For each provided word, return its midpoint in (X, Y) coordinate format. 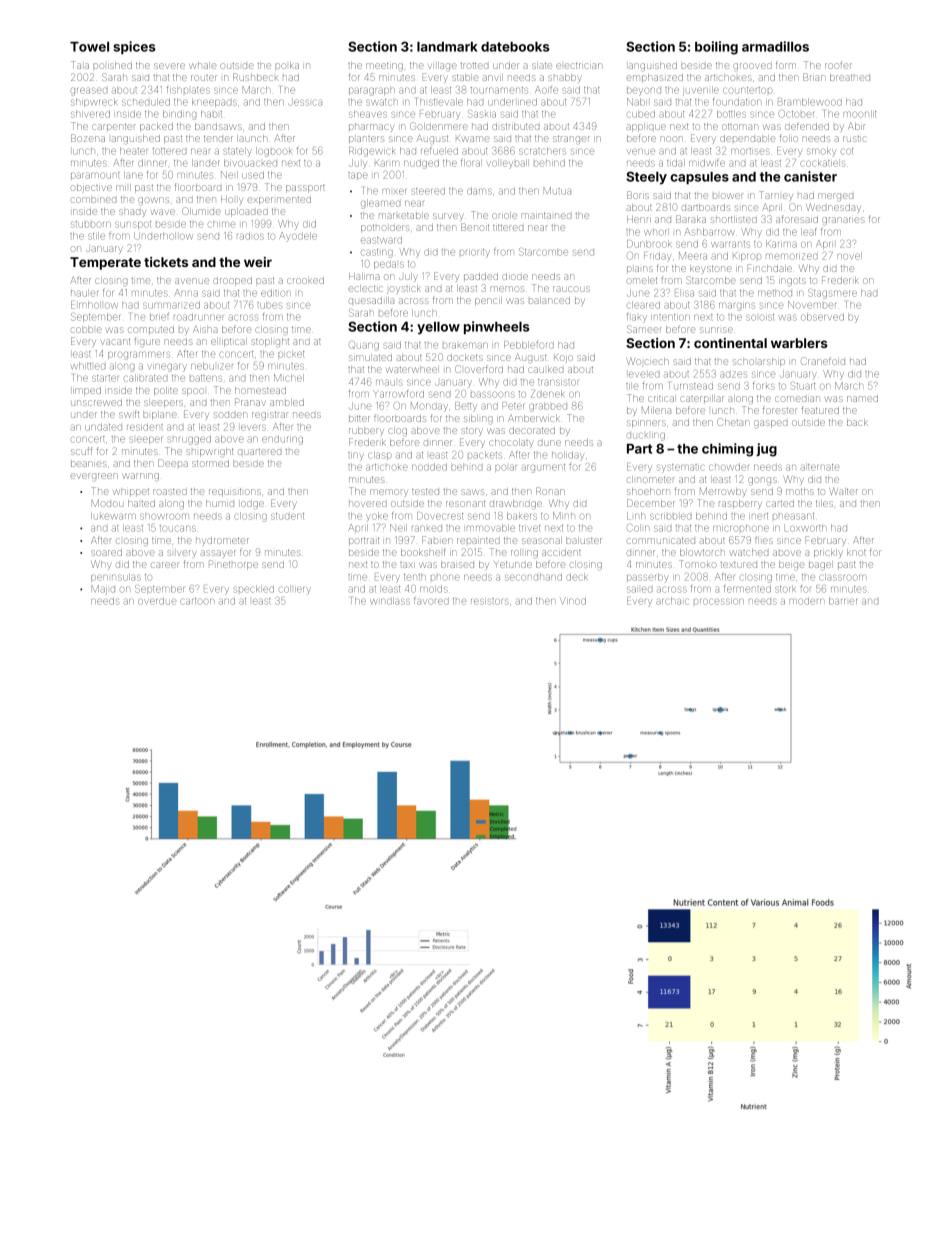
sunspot (133, 225)
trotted (474, 65)
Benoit (475, 227)
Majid (103, 589)
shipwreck (93, 102)
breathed (850, 77)
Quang (364, 346)
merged (835, 197)
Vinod (573, 601)
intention (670, 317)
